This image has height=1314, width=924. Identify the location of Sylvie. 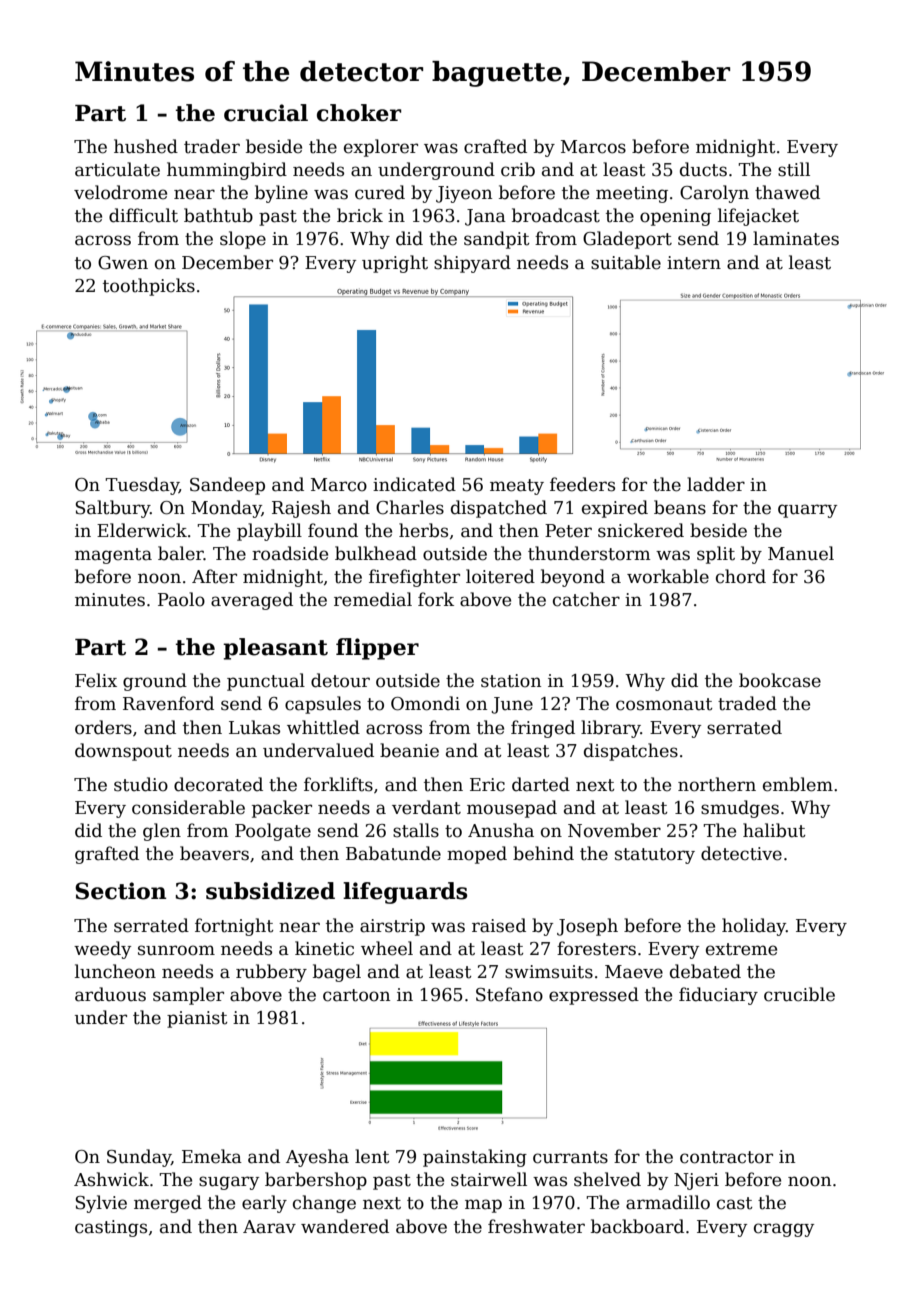
(101, 1204).
